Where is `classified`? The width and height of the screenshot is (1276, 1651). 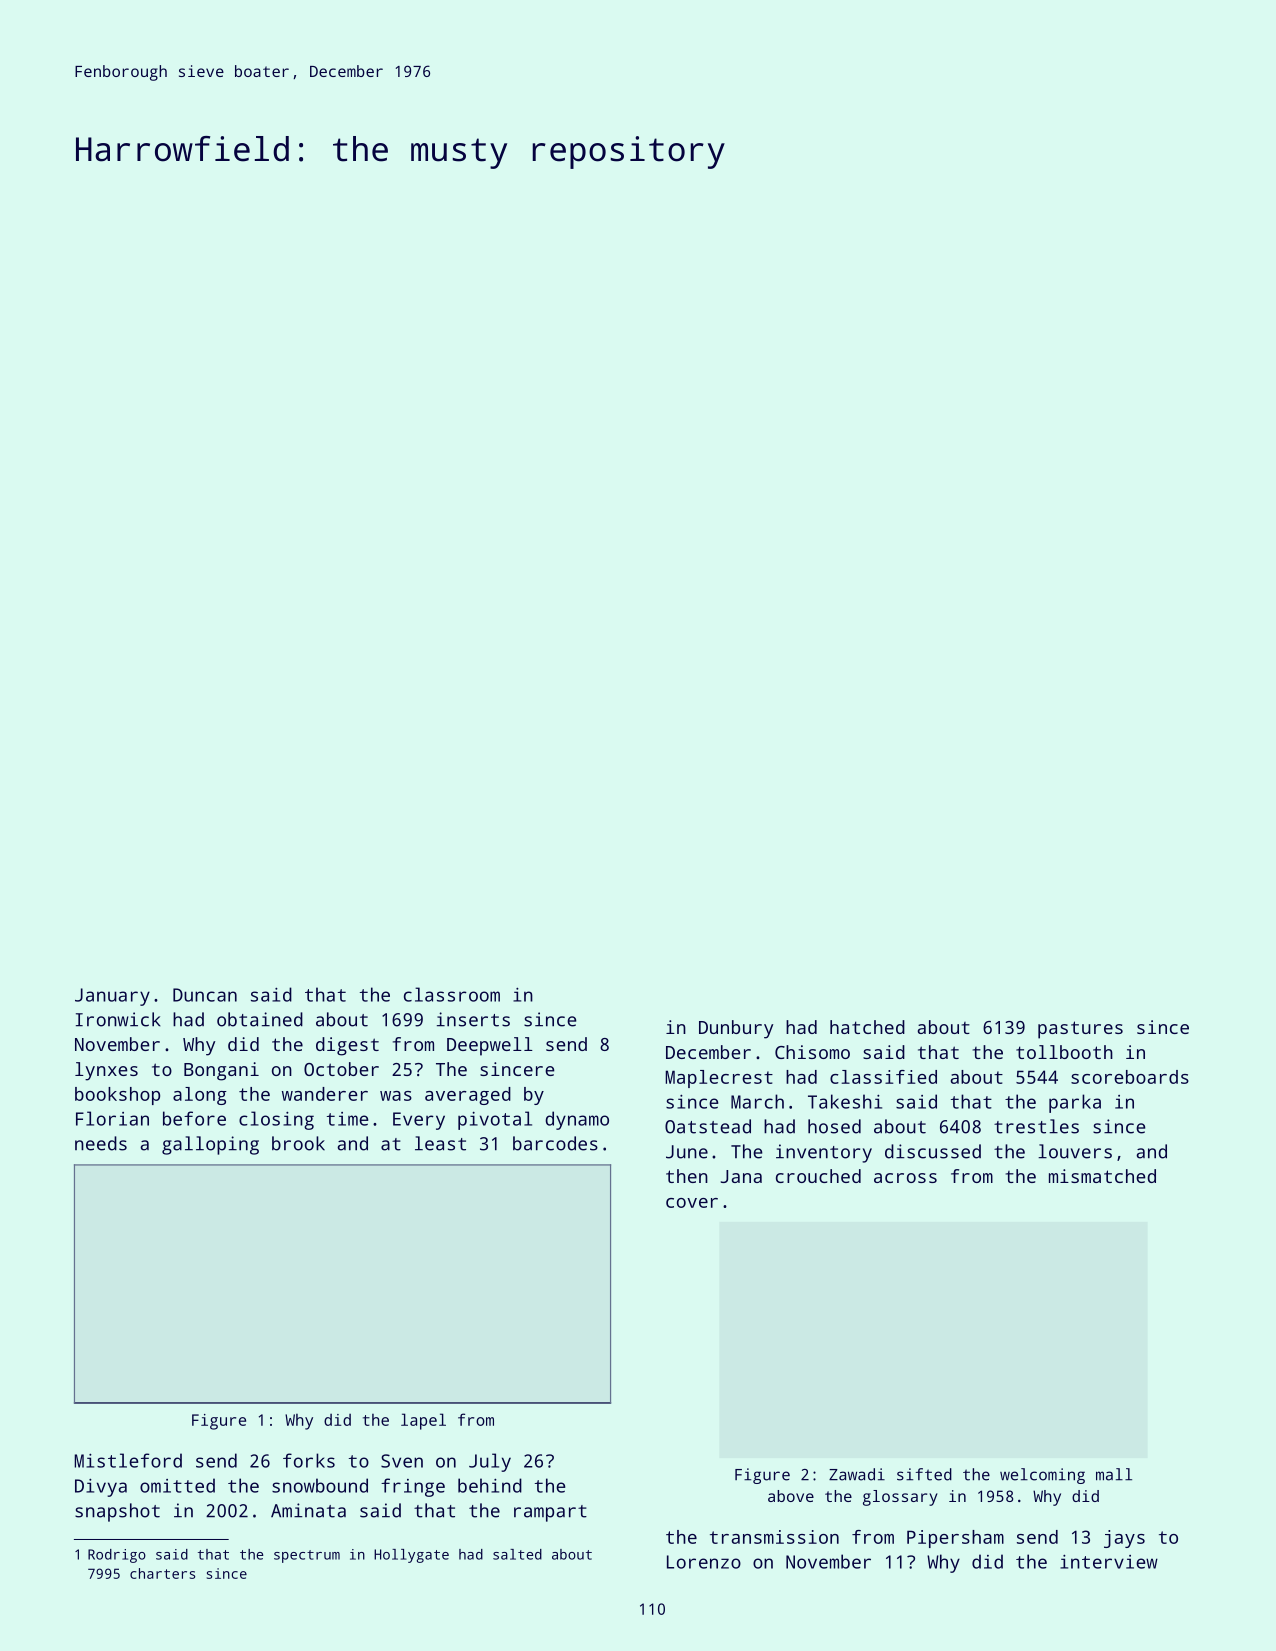 classified is located at coordinates (883, 1077).
